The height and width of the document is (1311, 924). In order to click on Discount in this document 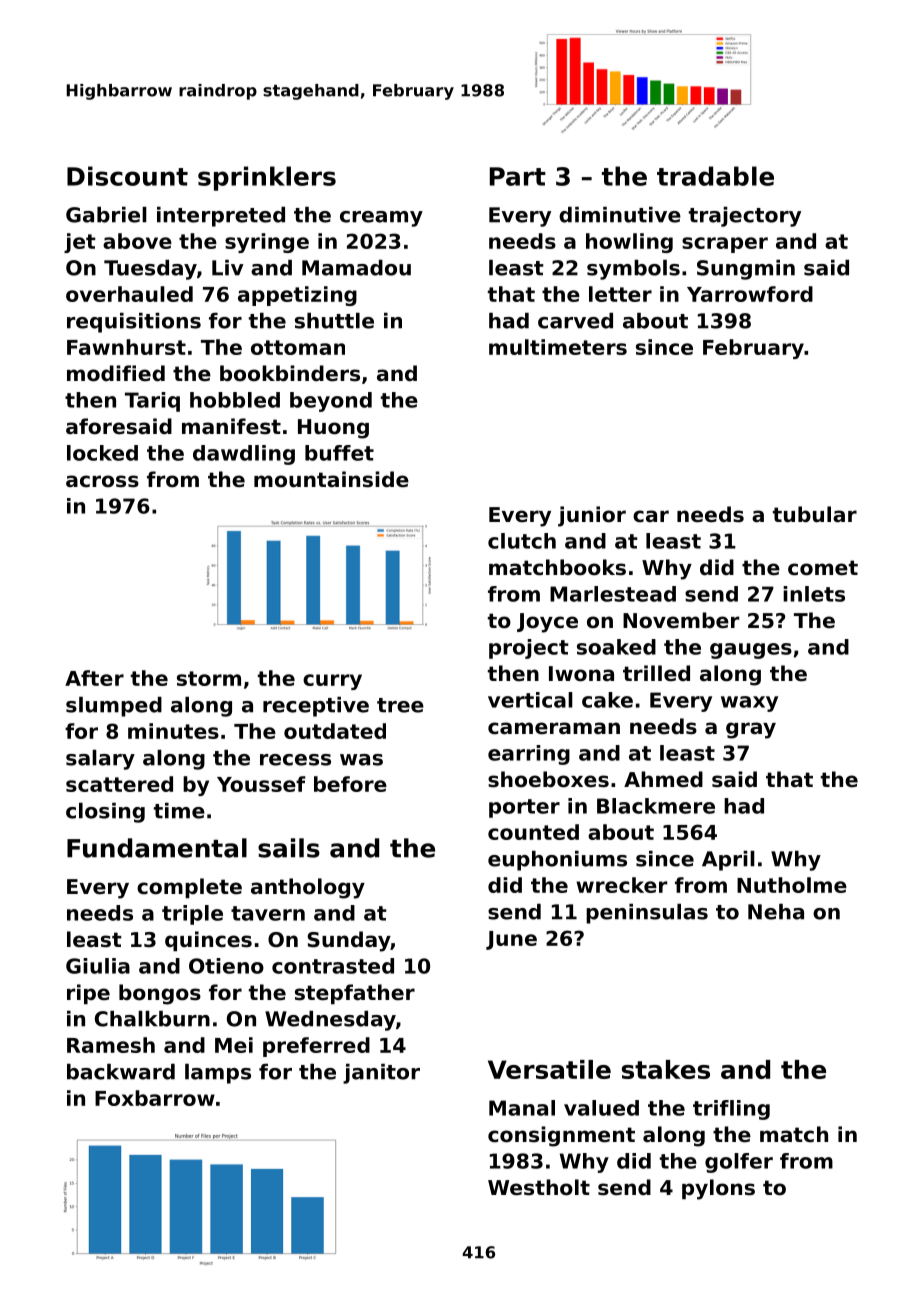, I will do `click(127, 176)`.
